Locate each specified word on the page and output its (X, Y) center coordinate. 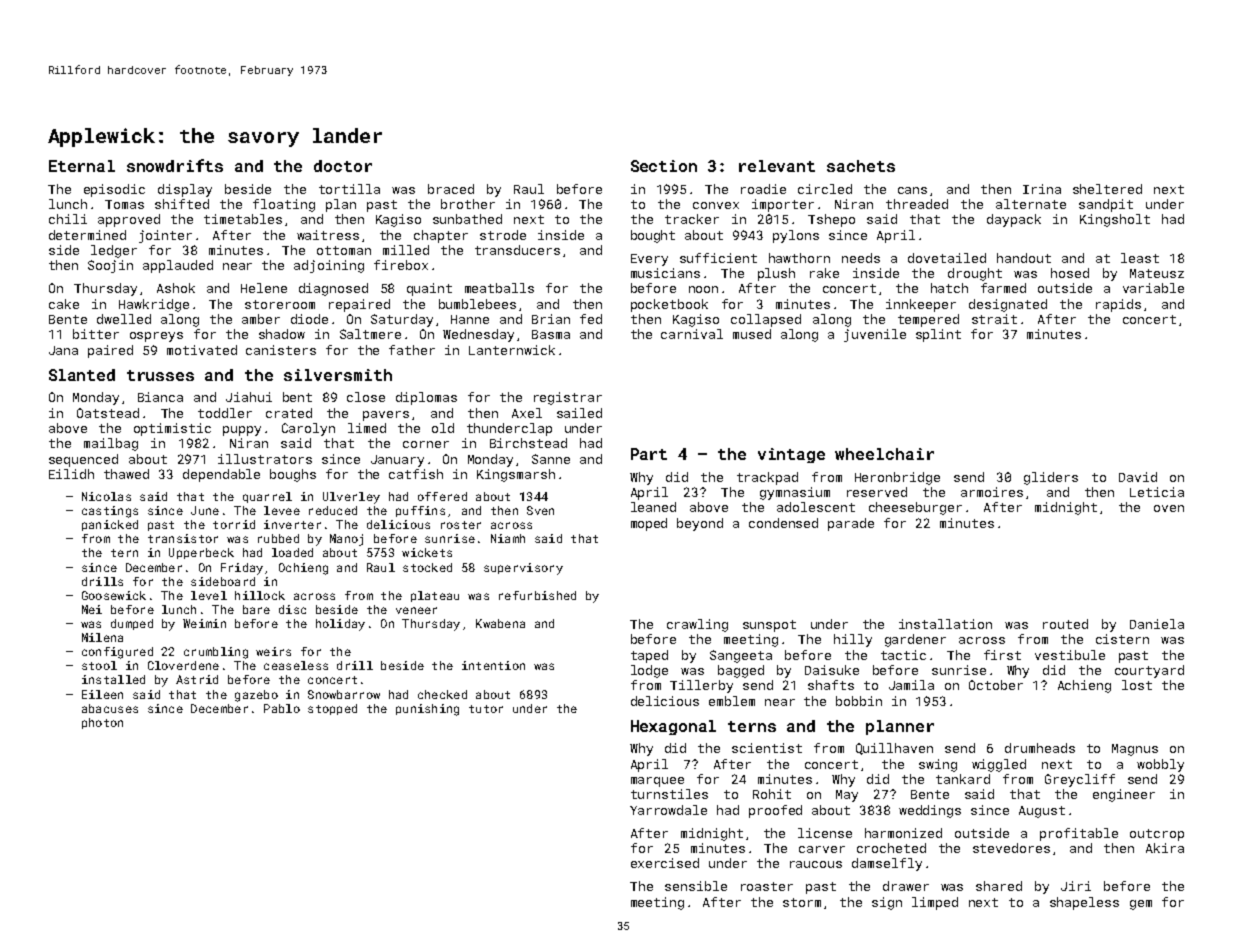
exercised (665, 863)
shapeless (1084, 903)
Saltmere (370, 334)
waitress (328, 235)
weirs (273, 651)
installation (945, 624)
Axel (527, 413)
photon (102, 723)
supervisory (523, 569)
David (1138, 477)
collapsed (766, 320)
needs (861, 258)
